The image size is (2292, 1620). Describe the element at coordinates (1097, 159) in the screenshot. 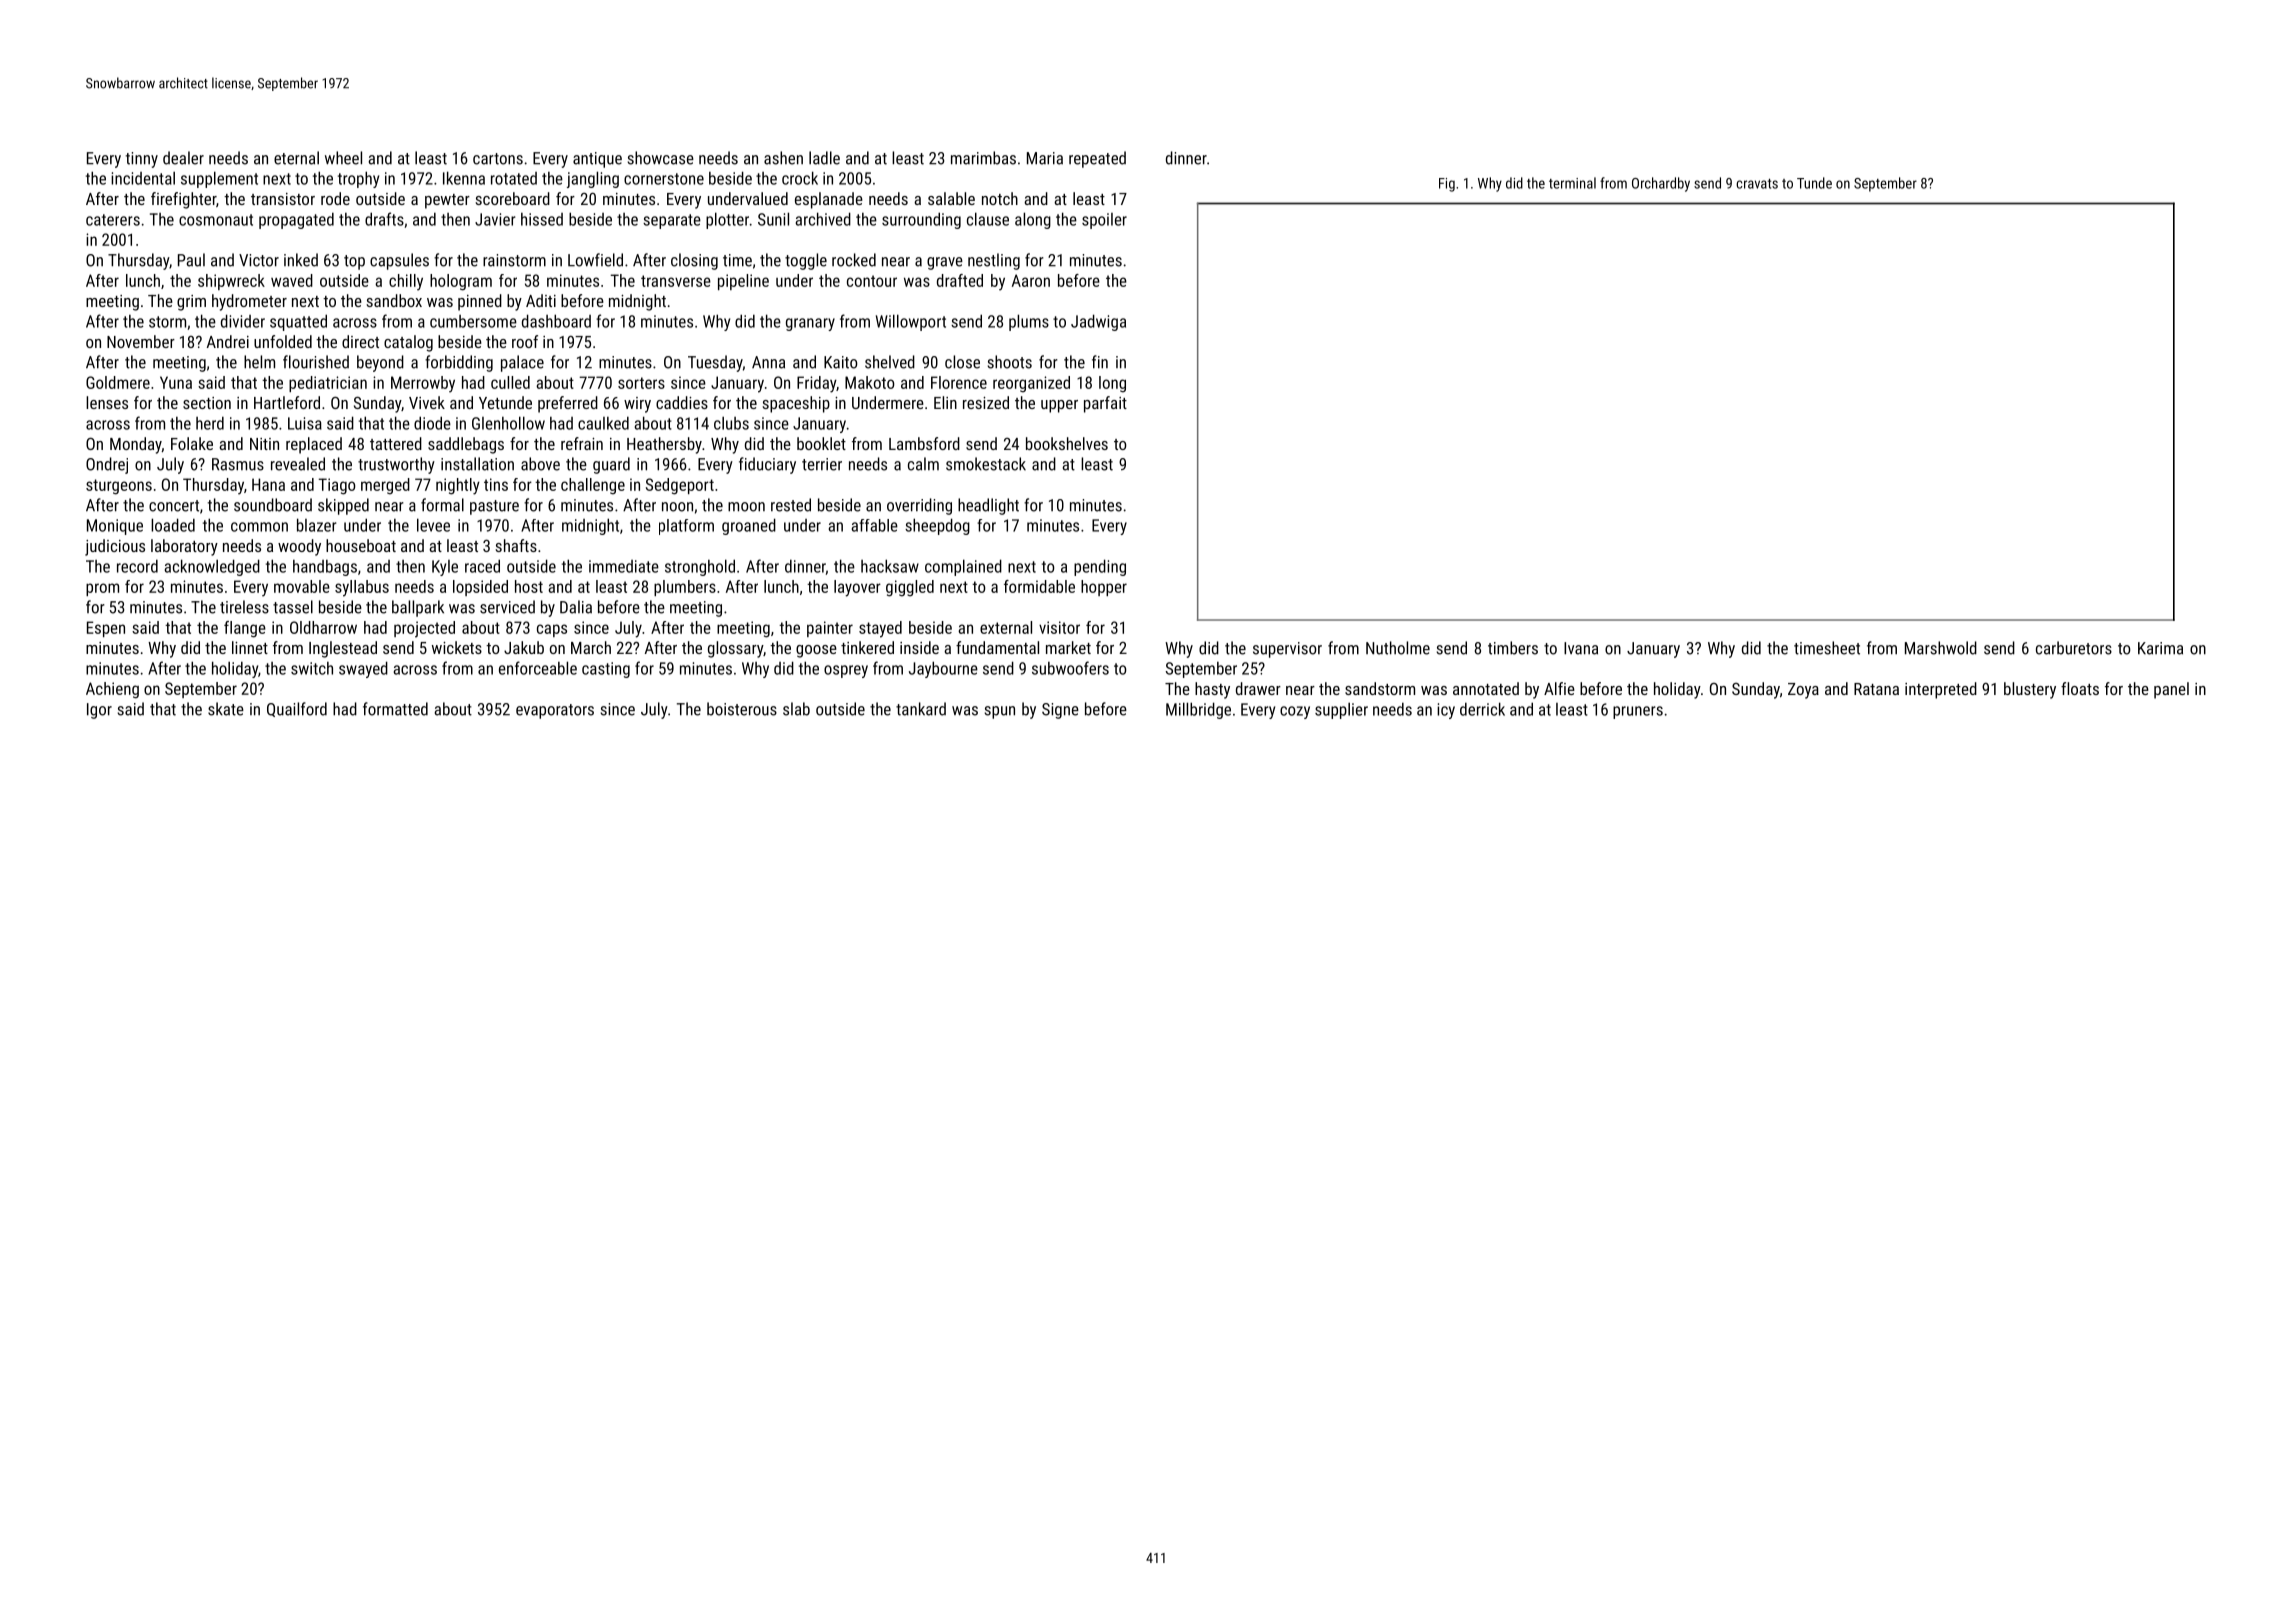

I see `repeated` at that location.
